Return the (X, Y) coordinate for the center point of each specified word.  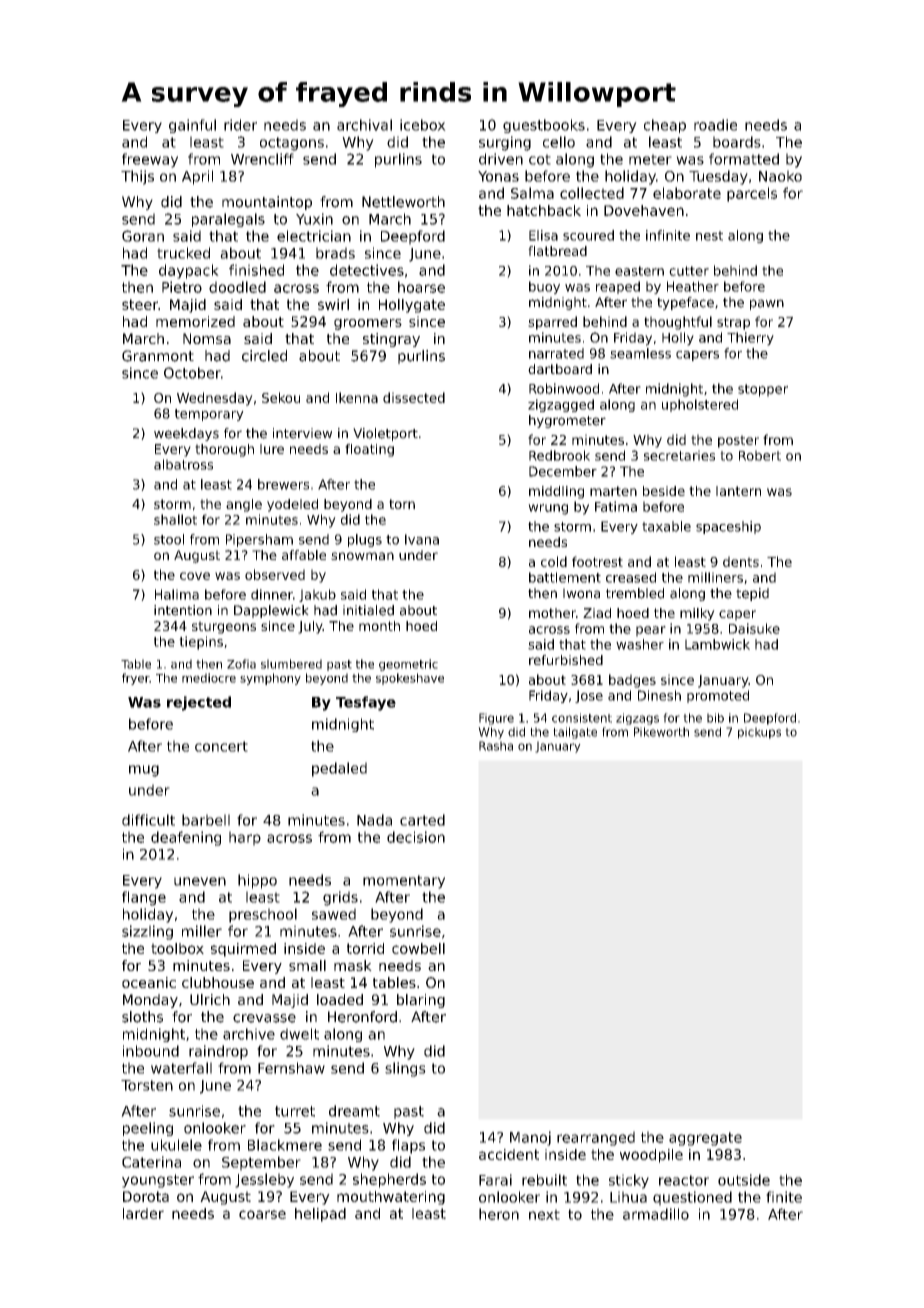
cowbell (418, 948)
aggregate (705, 1139)
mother (552, 613)
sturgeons (224, 627)
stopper (763, 390)
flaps (408, 1146)
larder (143, 1213)
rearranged (596, 1138)
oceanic (149, 982)
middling (556, 492)
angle (244, 505)
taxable (666, 526)
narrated (556, 353)
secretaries (679, 455)
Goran (143, 236)
